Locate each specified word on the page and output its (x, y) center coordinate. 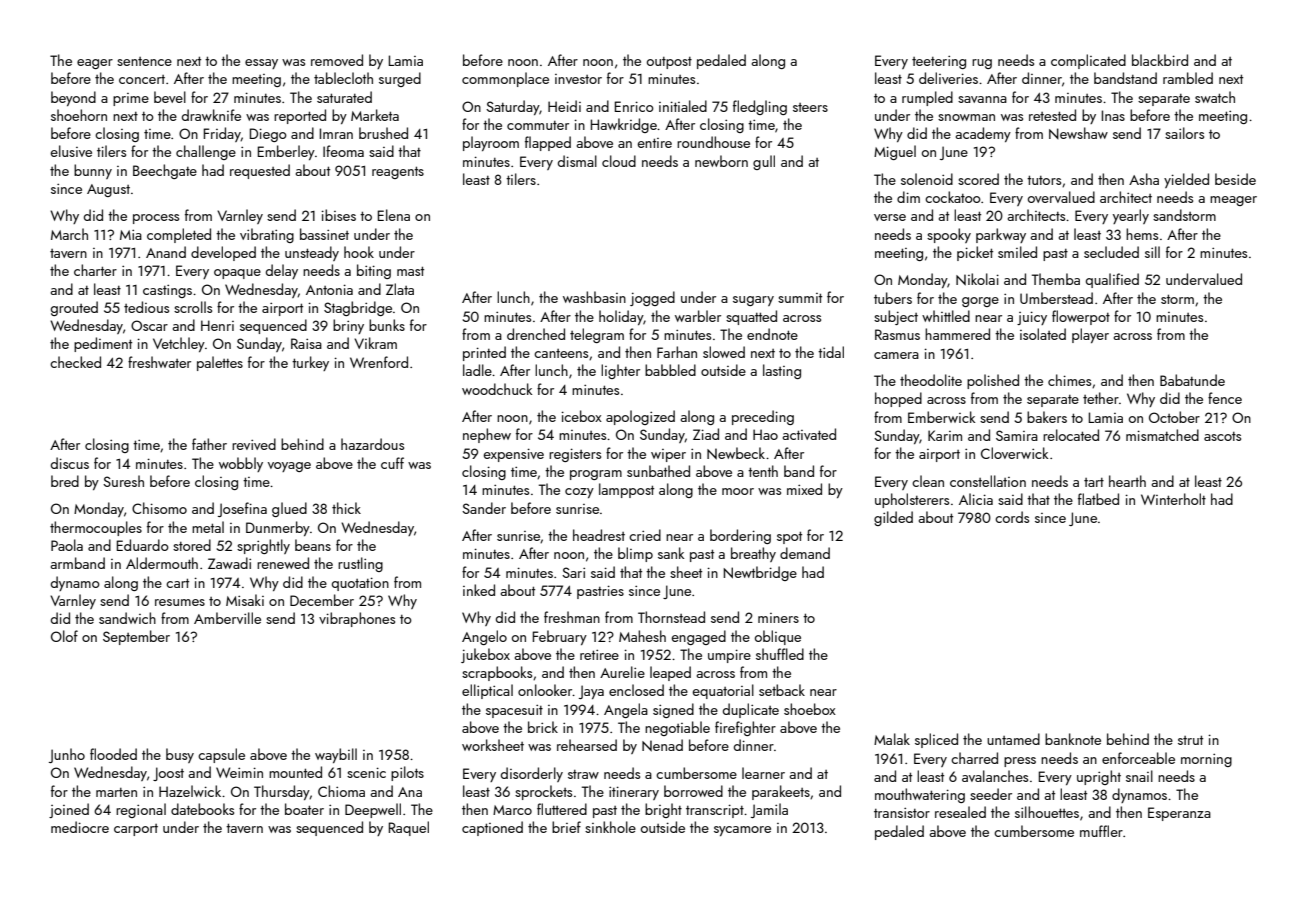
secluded (1111, 252)
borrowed (693, 791)
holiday (621, 317)
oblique (778, 637)
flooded (113, 754)
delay (282, 271)
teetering (939, 62)
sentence (144, 61)
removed (337, 60)
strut (1190, 740)
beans (313, 545)
